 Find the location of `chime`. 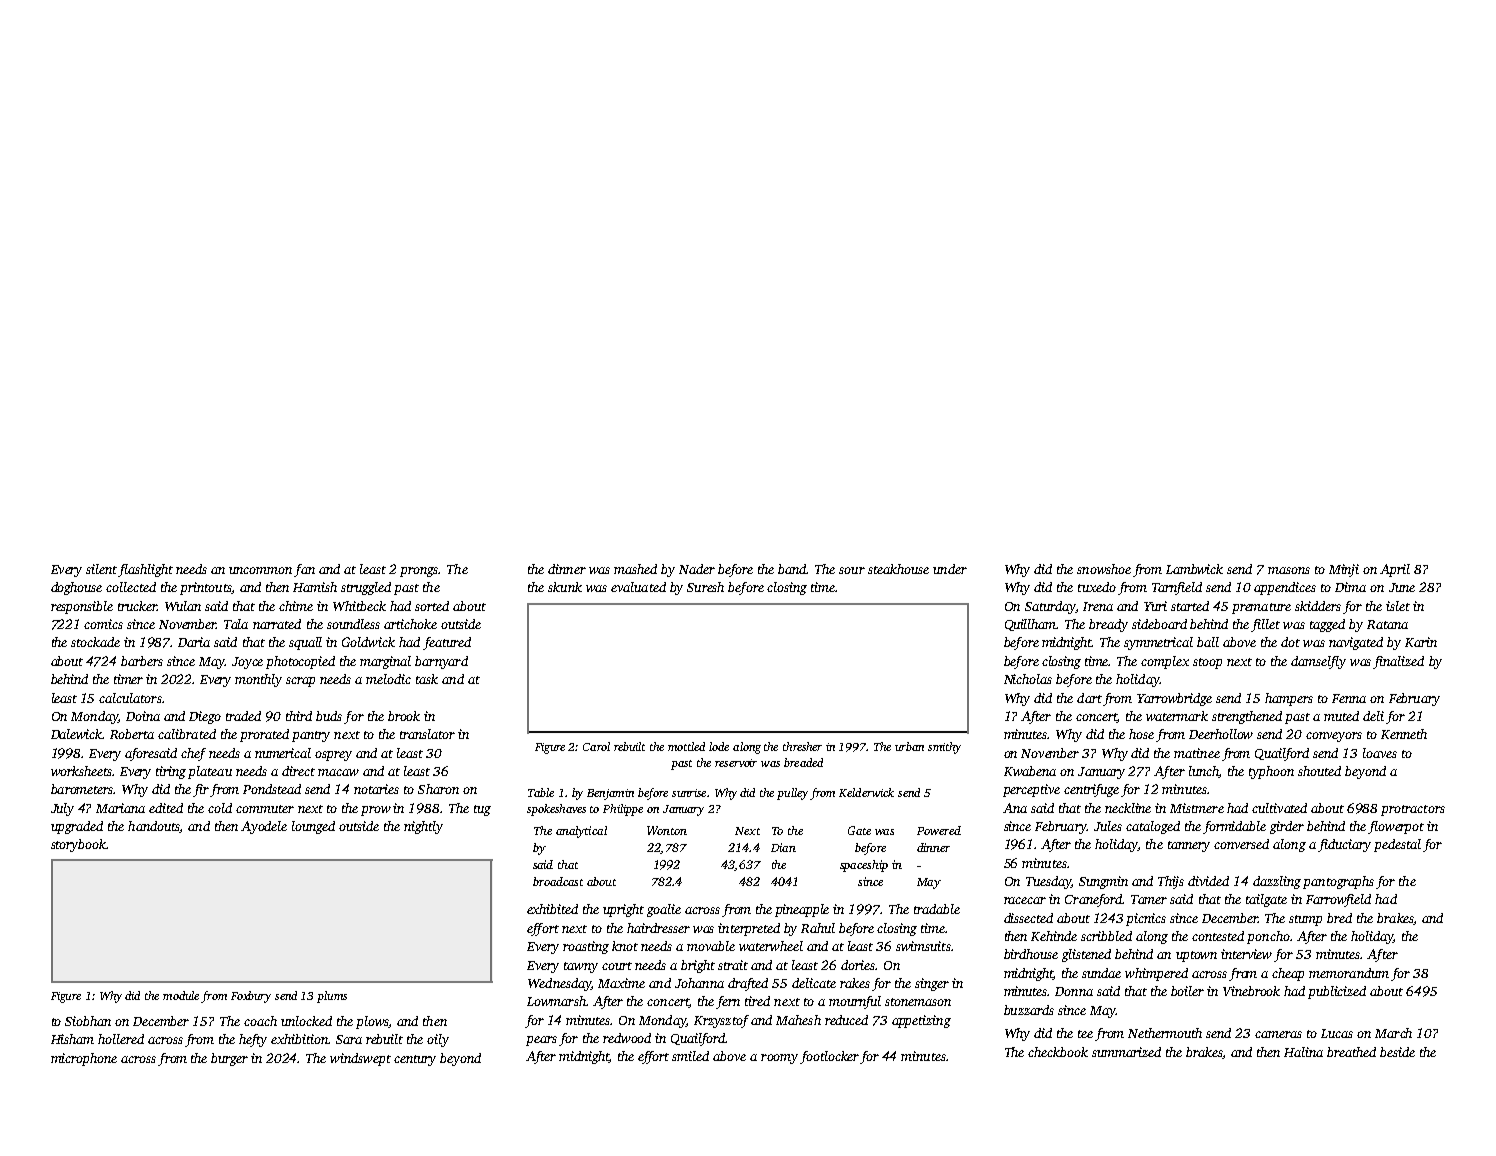

chime is located at coordinates (296, 606).
